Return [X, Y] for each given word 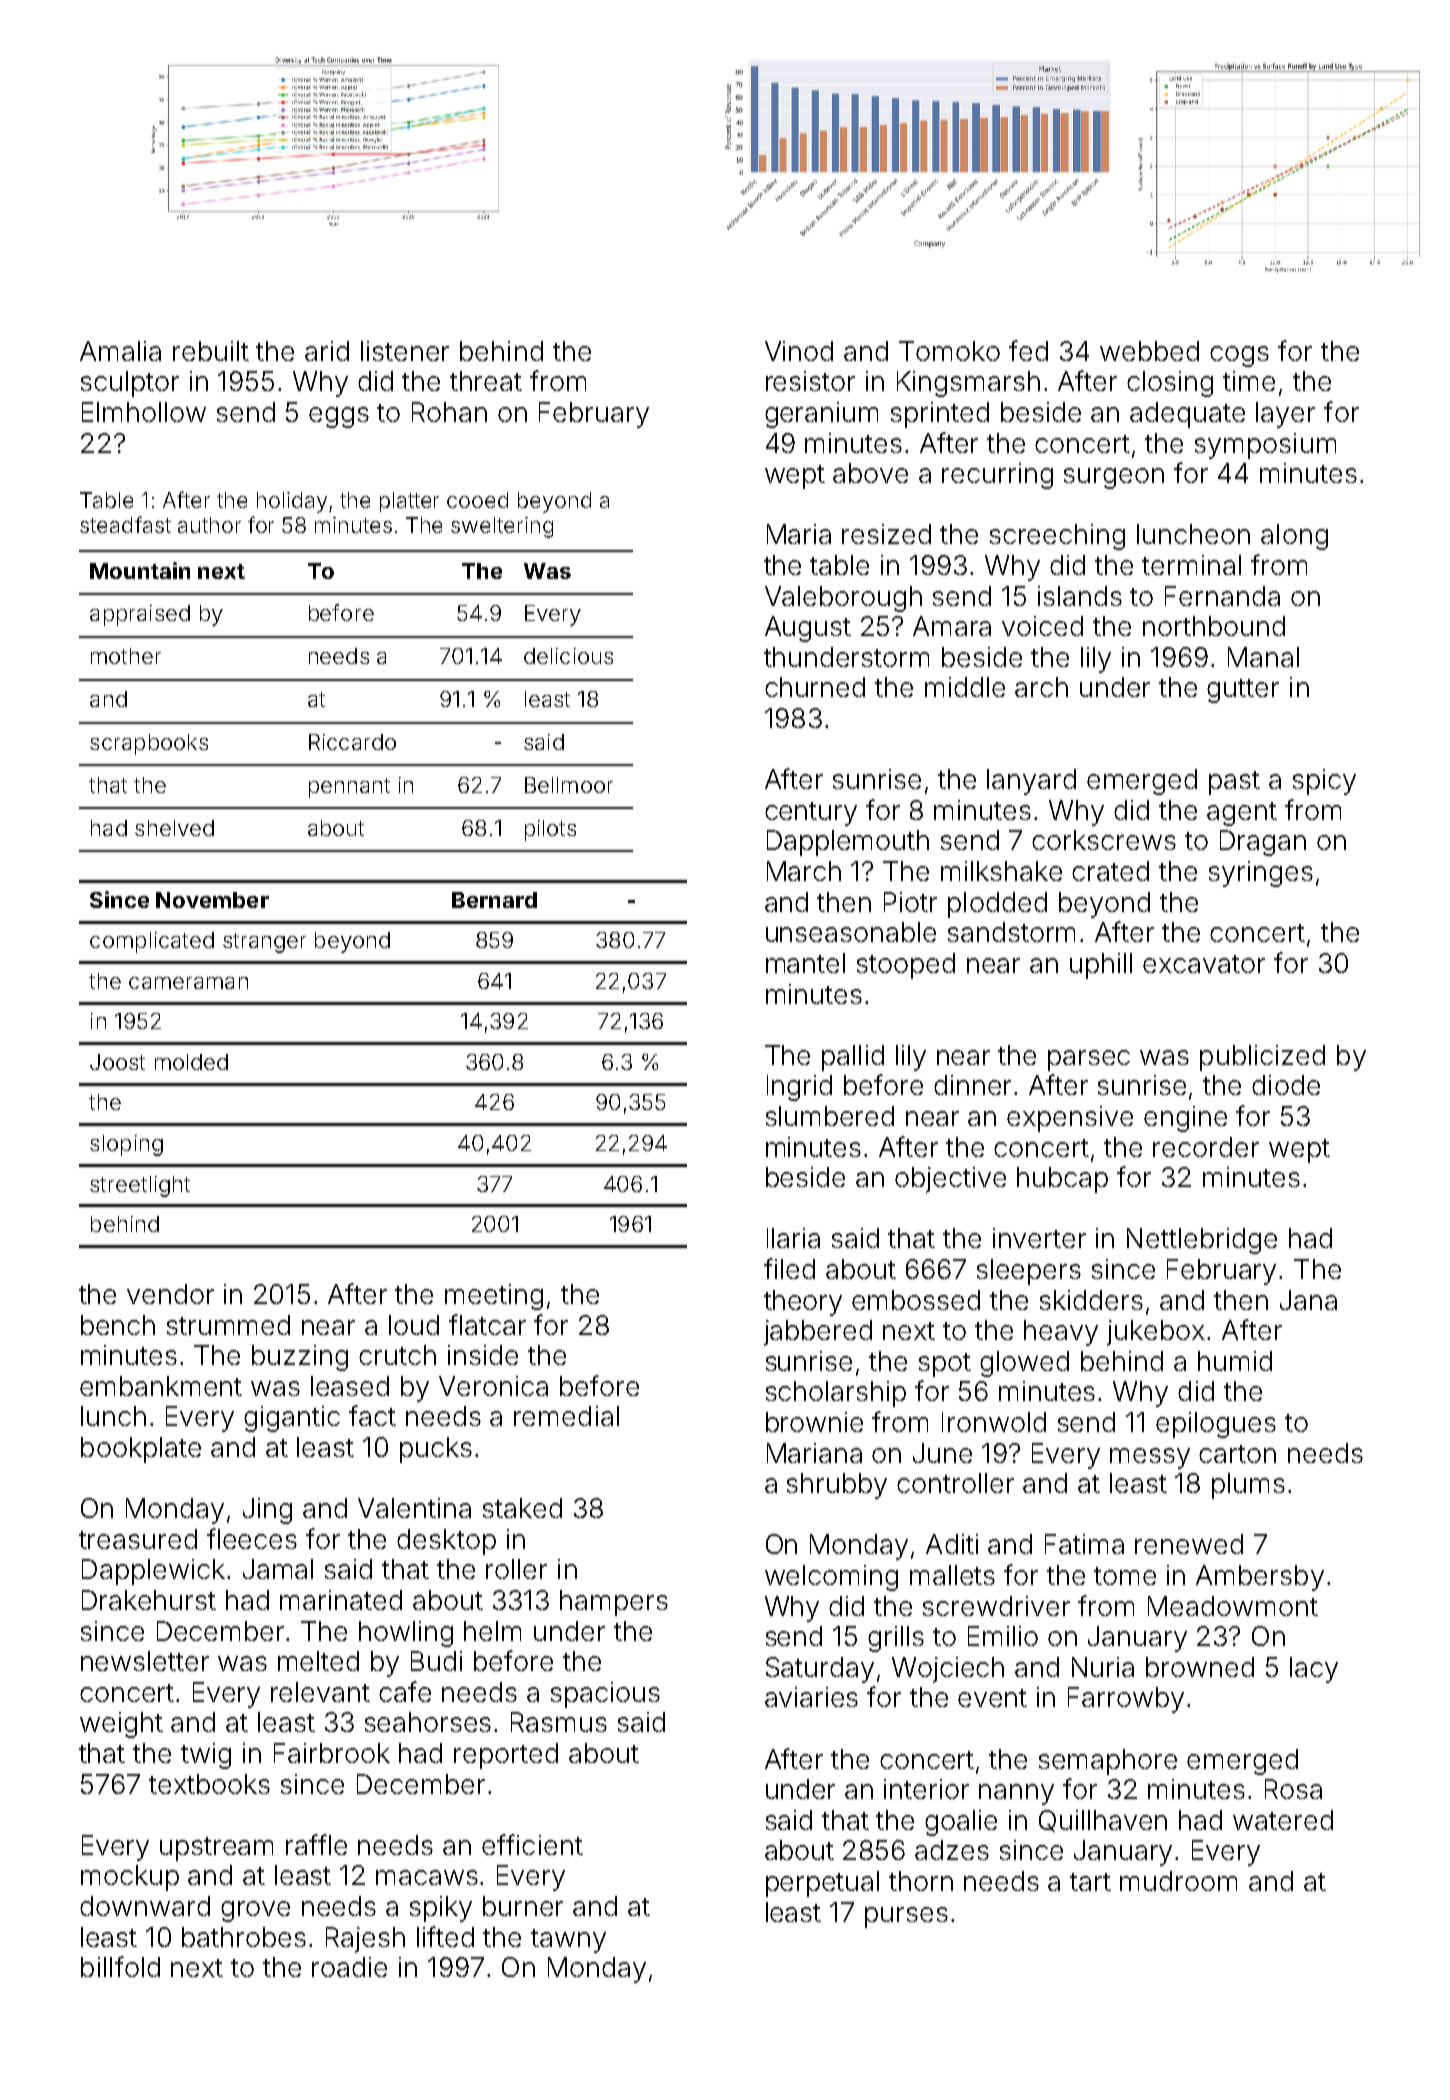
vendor [170, 1294]
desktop [446, 1542]
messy [1150, 1458]
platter [409, 502]
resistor [810, 381]
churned [815, 687]
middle [965, 687]
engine [1185, 1119]
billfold [120, 1966]
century [811, 814]
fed [1028, 350]
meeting [494, 1297]
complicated [152, 942]
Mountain [140, 570]
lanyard [1031, 782]
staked [522, 1508]
